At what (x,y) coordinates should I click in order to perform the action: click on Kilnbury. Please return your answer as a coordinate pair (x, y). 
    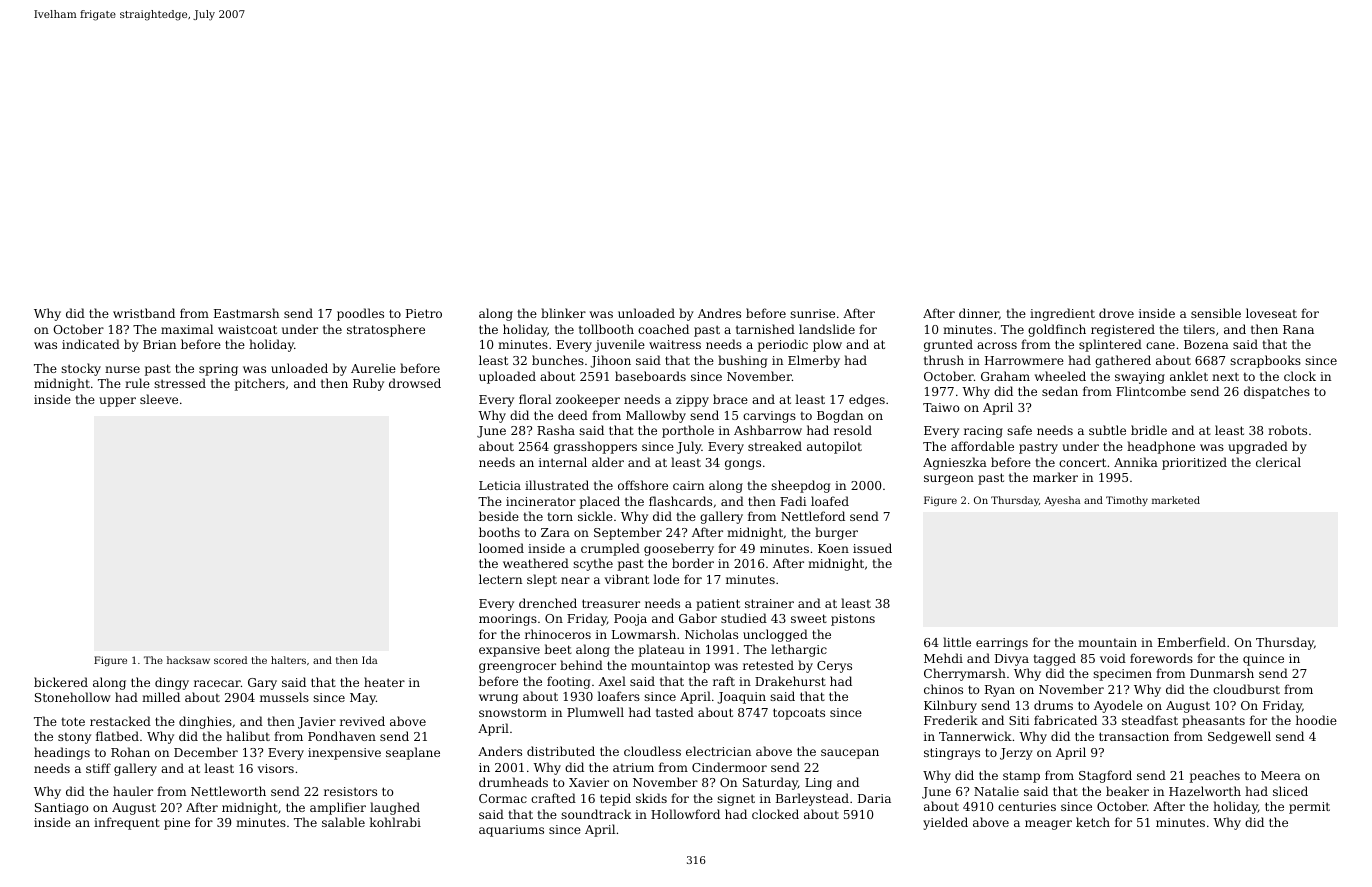
    Looking at the image, I should click on (950, 706).
